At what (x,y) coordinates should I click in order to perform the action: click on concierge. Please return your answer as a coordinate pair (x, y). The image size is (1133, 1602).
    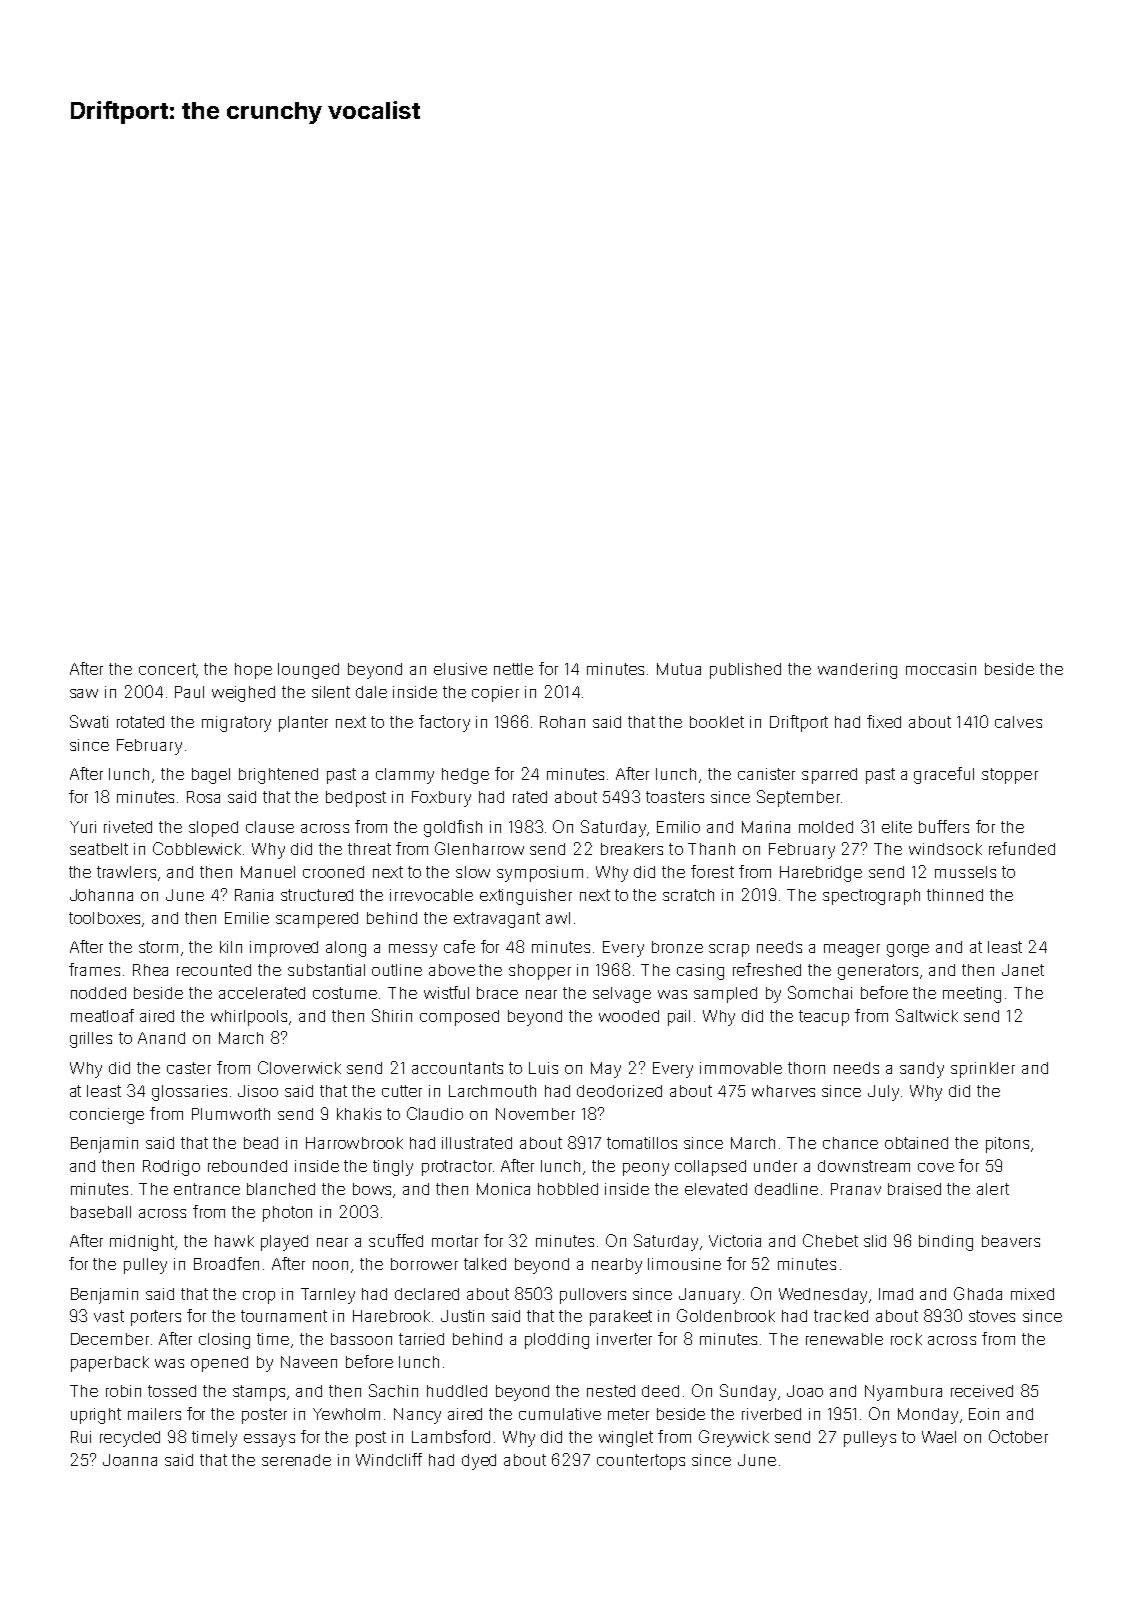
    Looking at the image, I should click on (107, 1116).
